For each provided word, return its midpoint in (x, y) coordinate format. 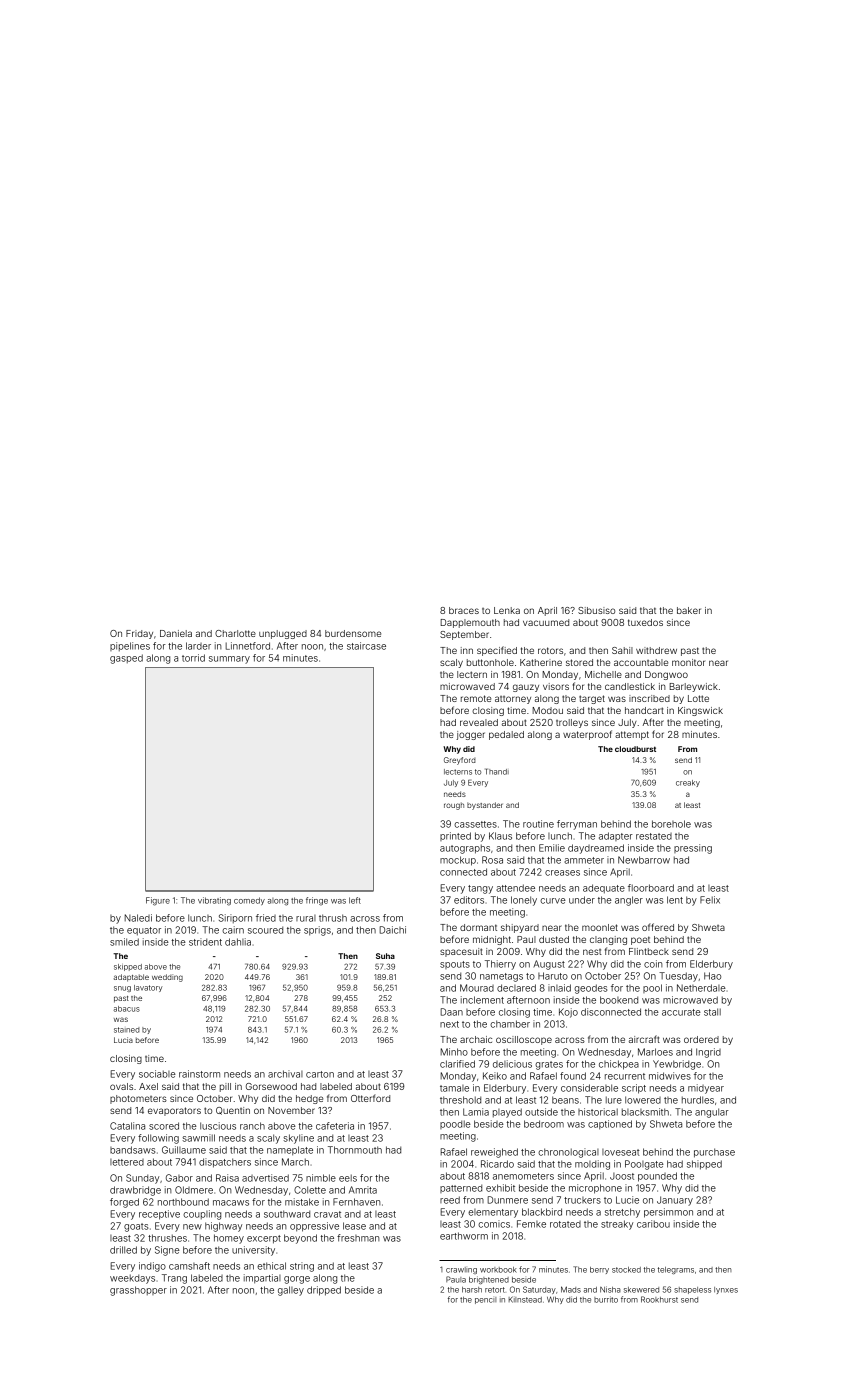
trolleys (572, 723)
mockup (458, 861)
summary (229, 660)
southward (287, 1214)
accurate (681, 1012)
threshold (460, 1100)
